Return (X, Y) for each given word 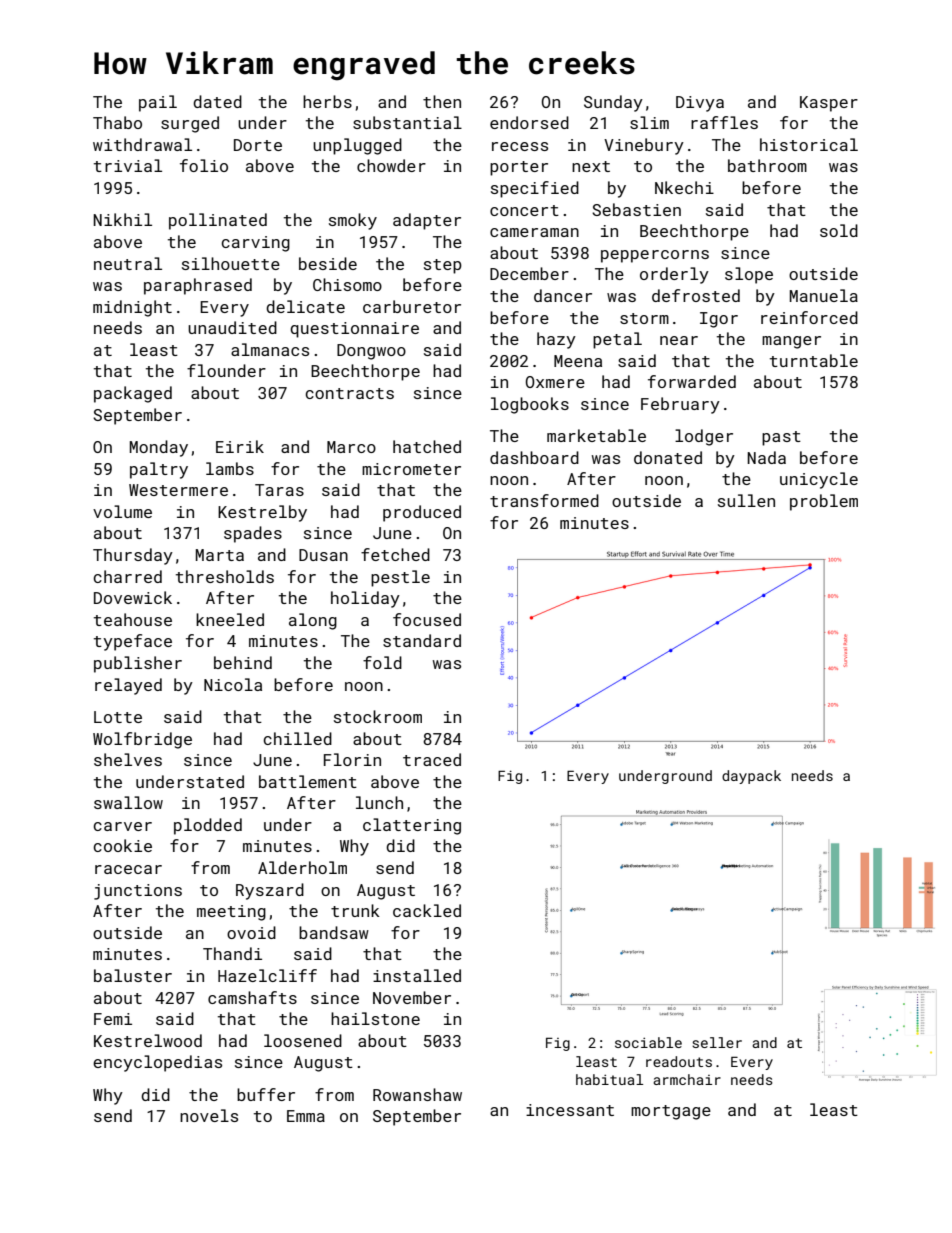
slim (649, 122)
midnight (132, 308)
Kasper (829, 104)
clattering (412, 826)
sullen (746, 500)
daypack (751, 777)
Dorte (258, 145)
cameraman (534, 232)
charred (127, 576)
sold (839, 230)
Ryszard (270, 891)
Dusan (323, 555)
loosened (303, 1040)
